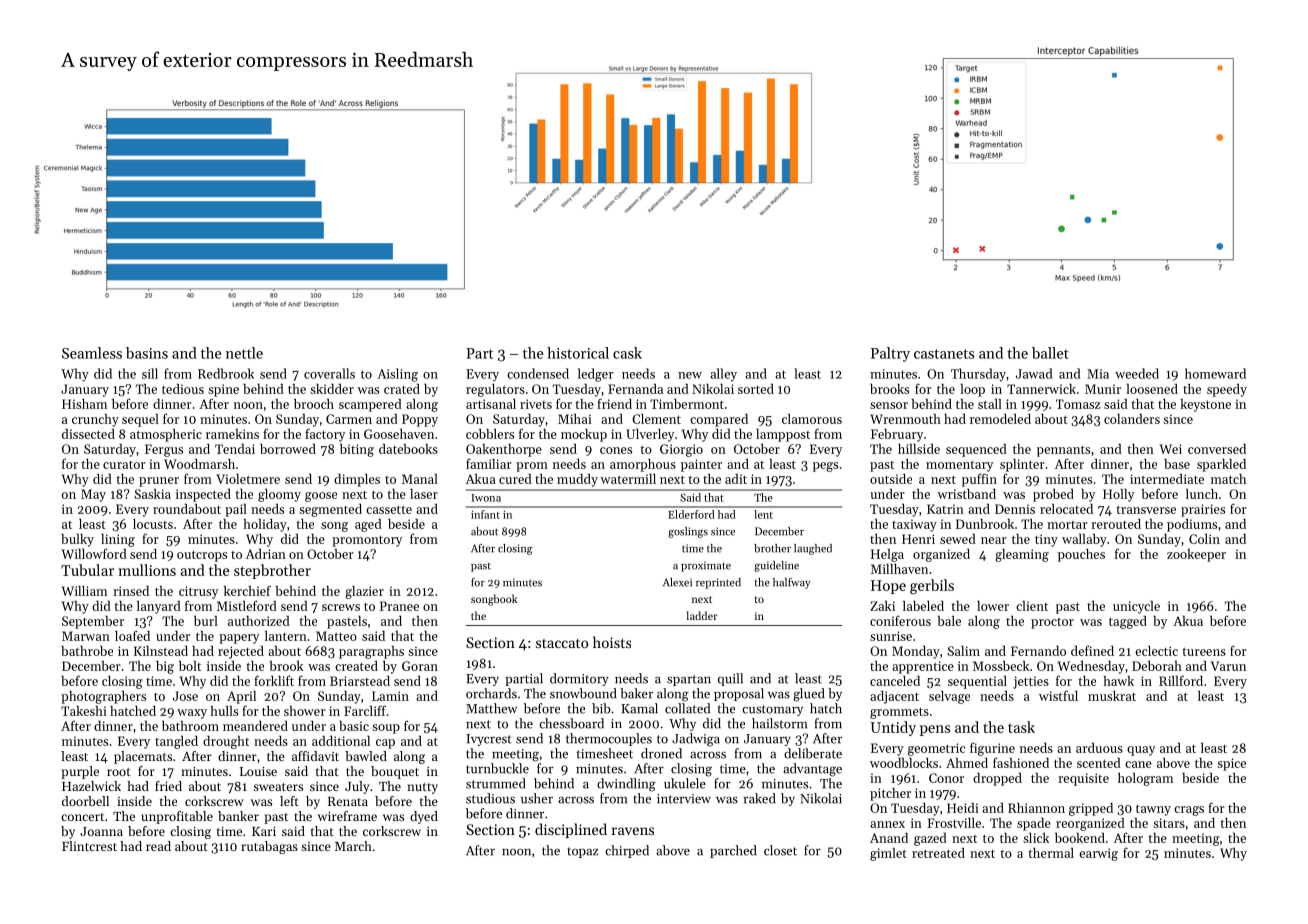  I want to click on nettle, so click(244, 353).
